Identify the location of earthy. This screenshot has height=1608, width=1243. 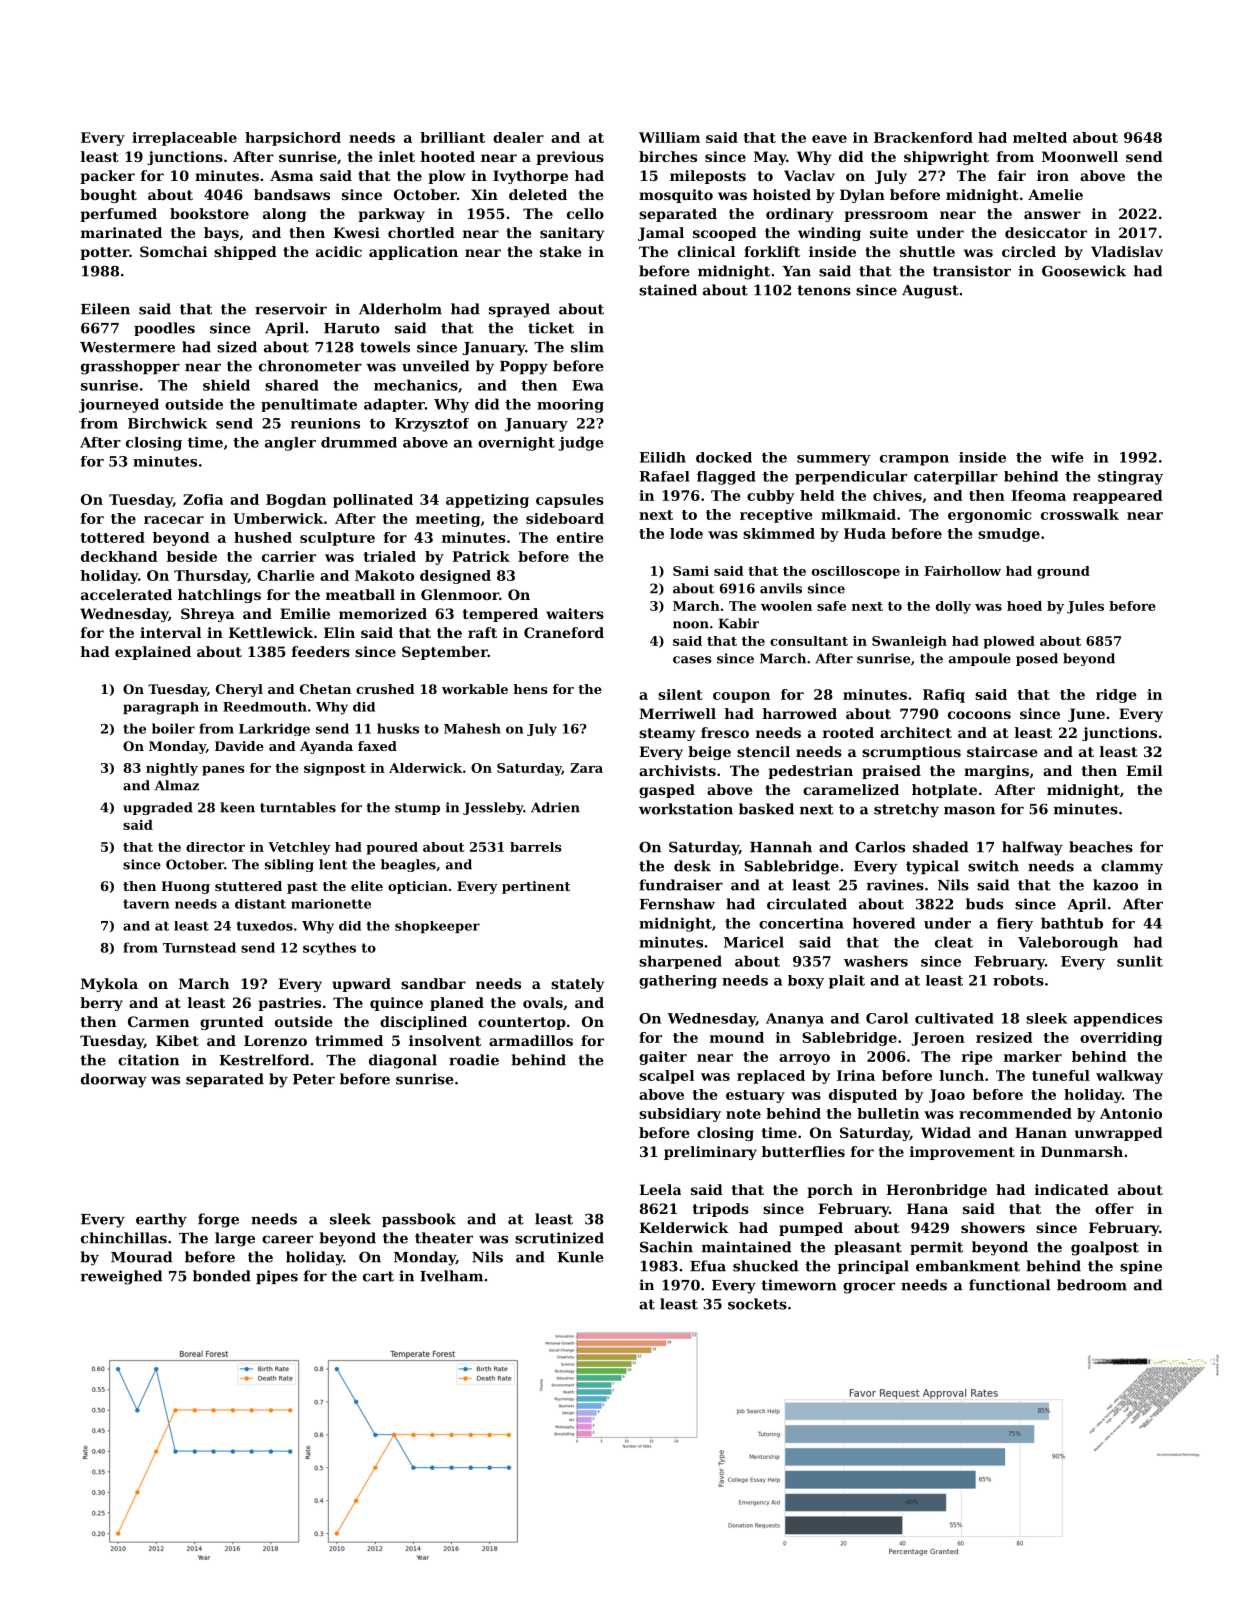
(161, 1220).
